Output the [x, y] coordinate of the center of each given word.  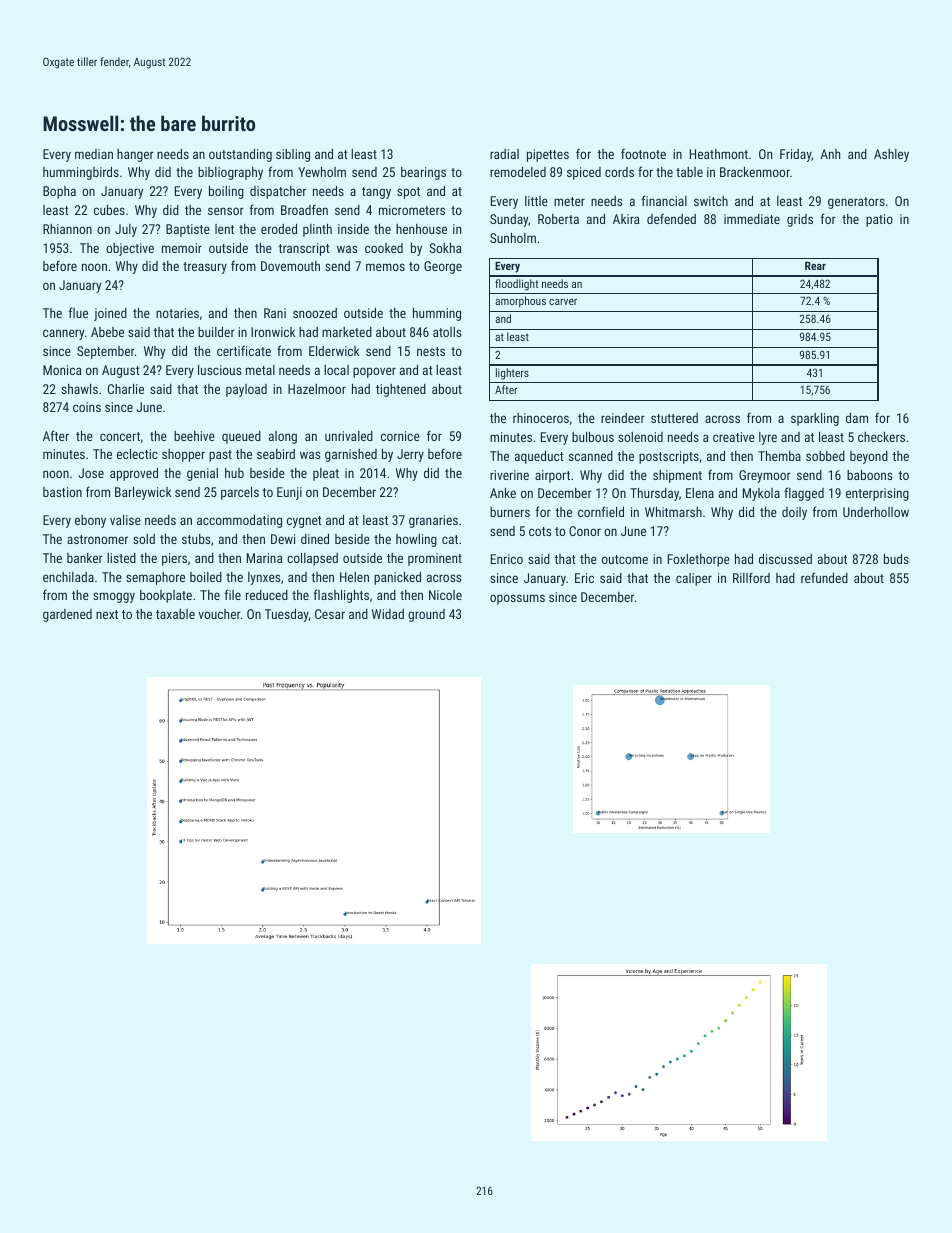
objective [130, 249]
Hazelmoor [317, 389]
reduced [267, 595]
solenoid [640, 437]
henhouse [421, 229]
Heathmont [719, 154]
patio [879, 220]
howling [416, 540]
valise [125, 520]
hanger [135, 155]
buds [896, 559]
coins [87, 407]
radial [504, 154]
